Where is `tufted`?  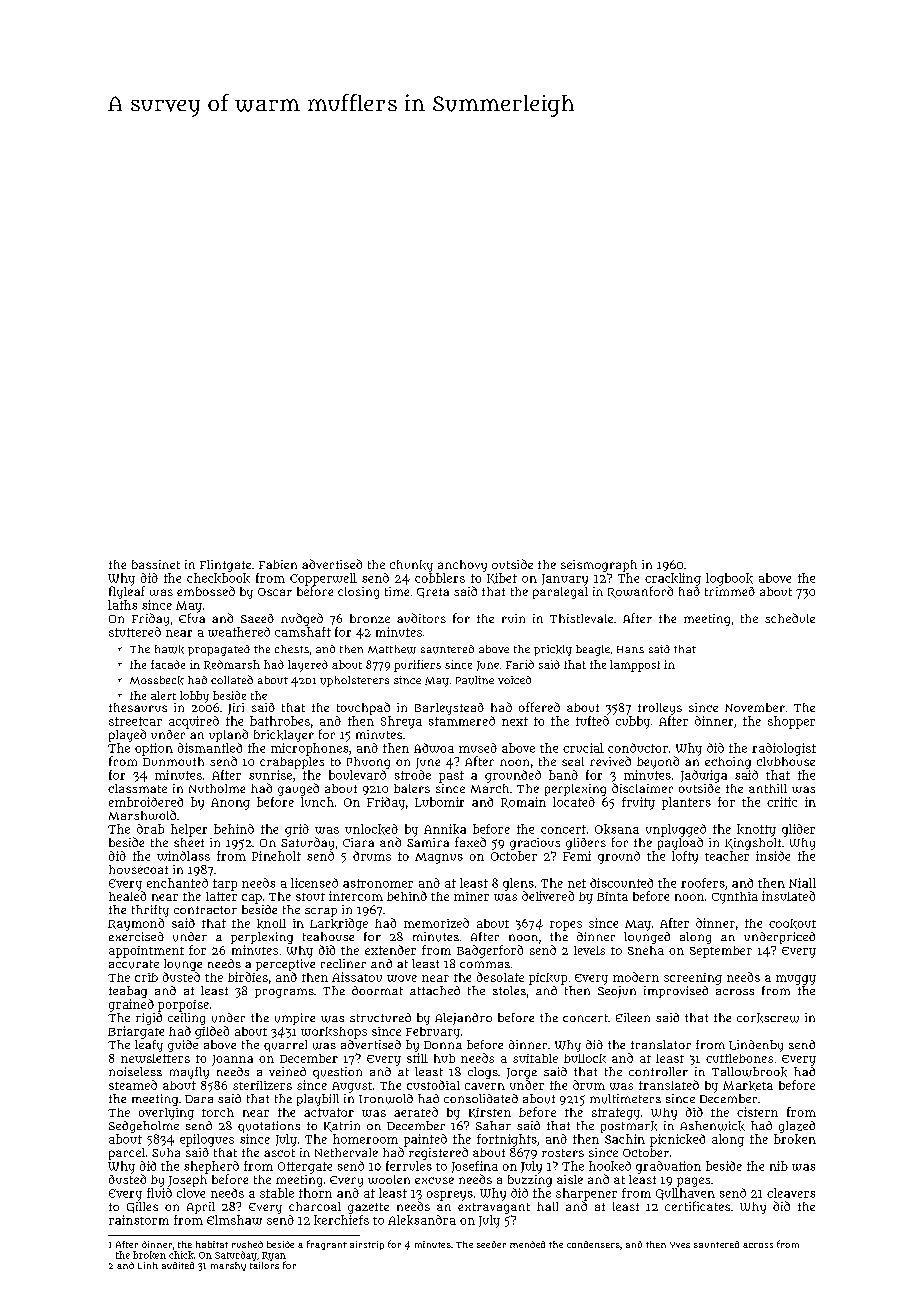
tufted is located at coordinates (592, 721).
